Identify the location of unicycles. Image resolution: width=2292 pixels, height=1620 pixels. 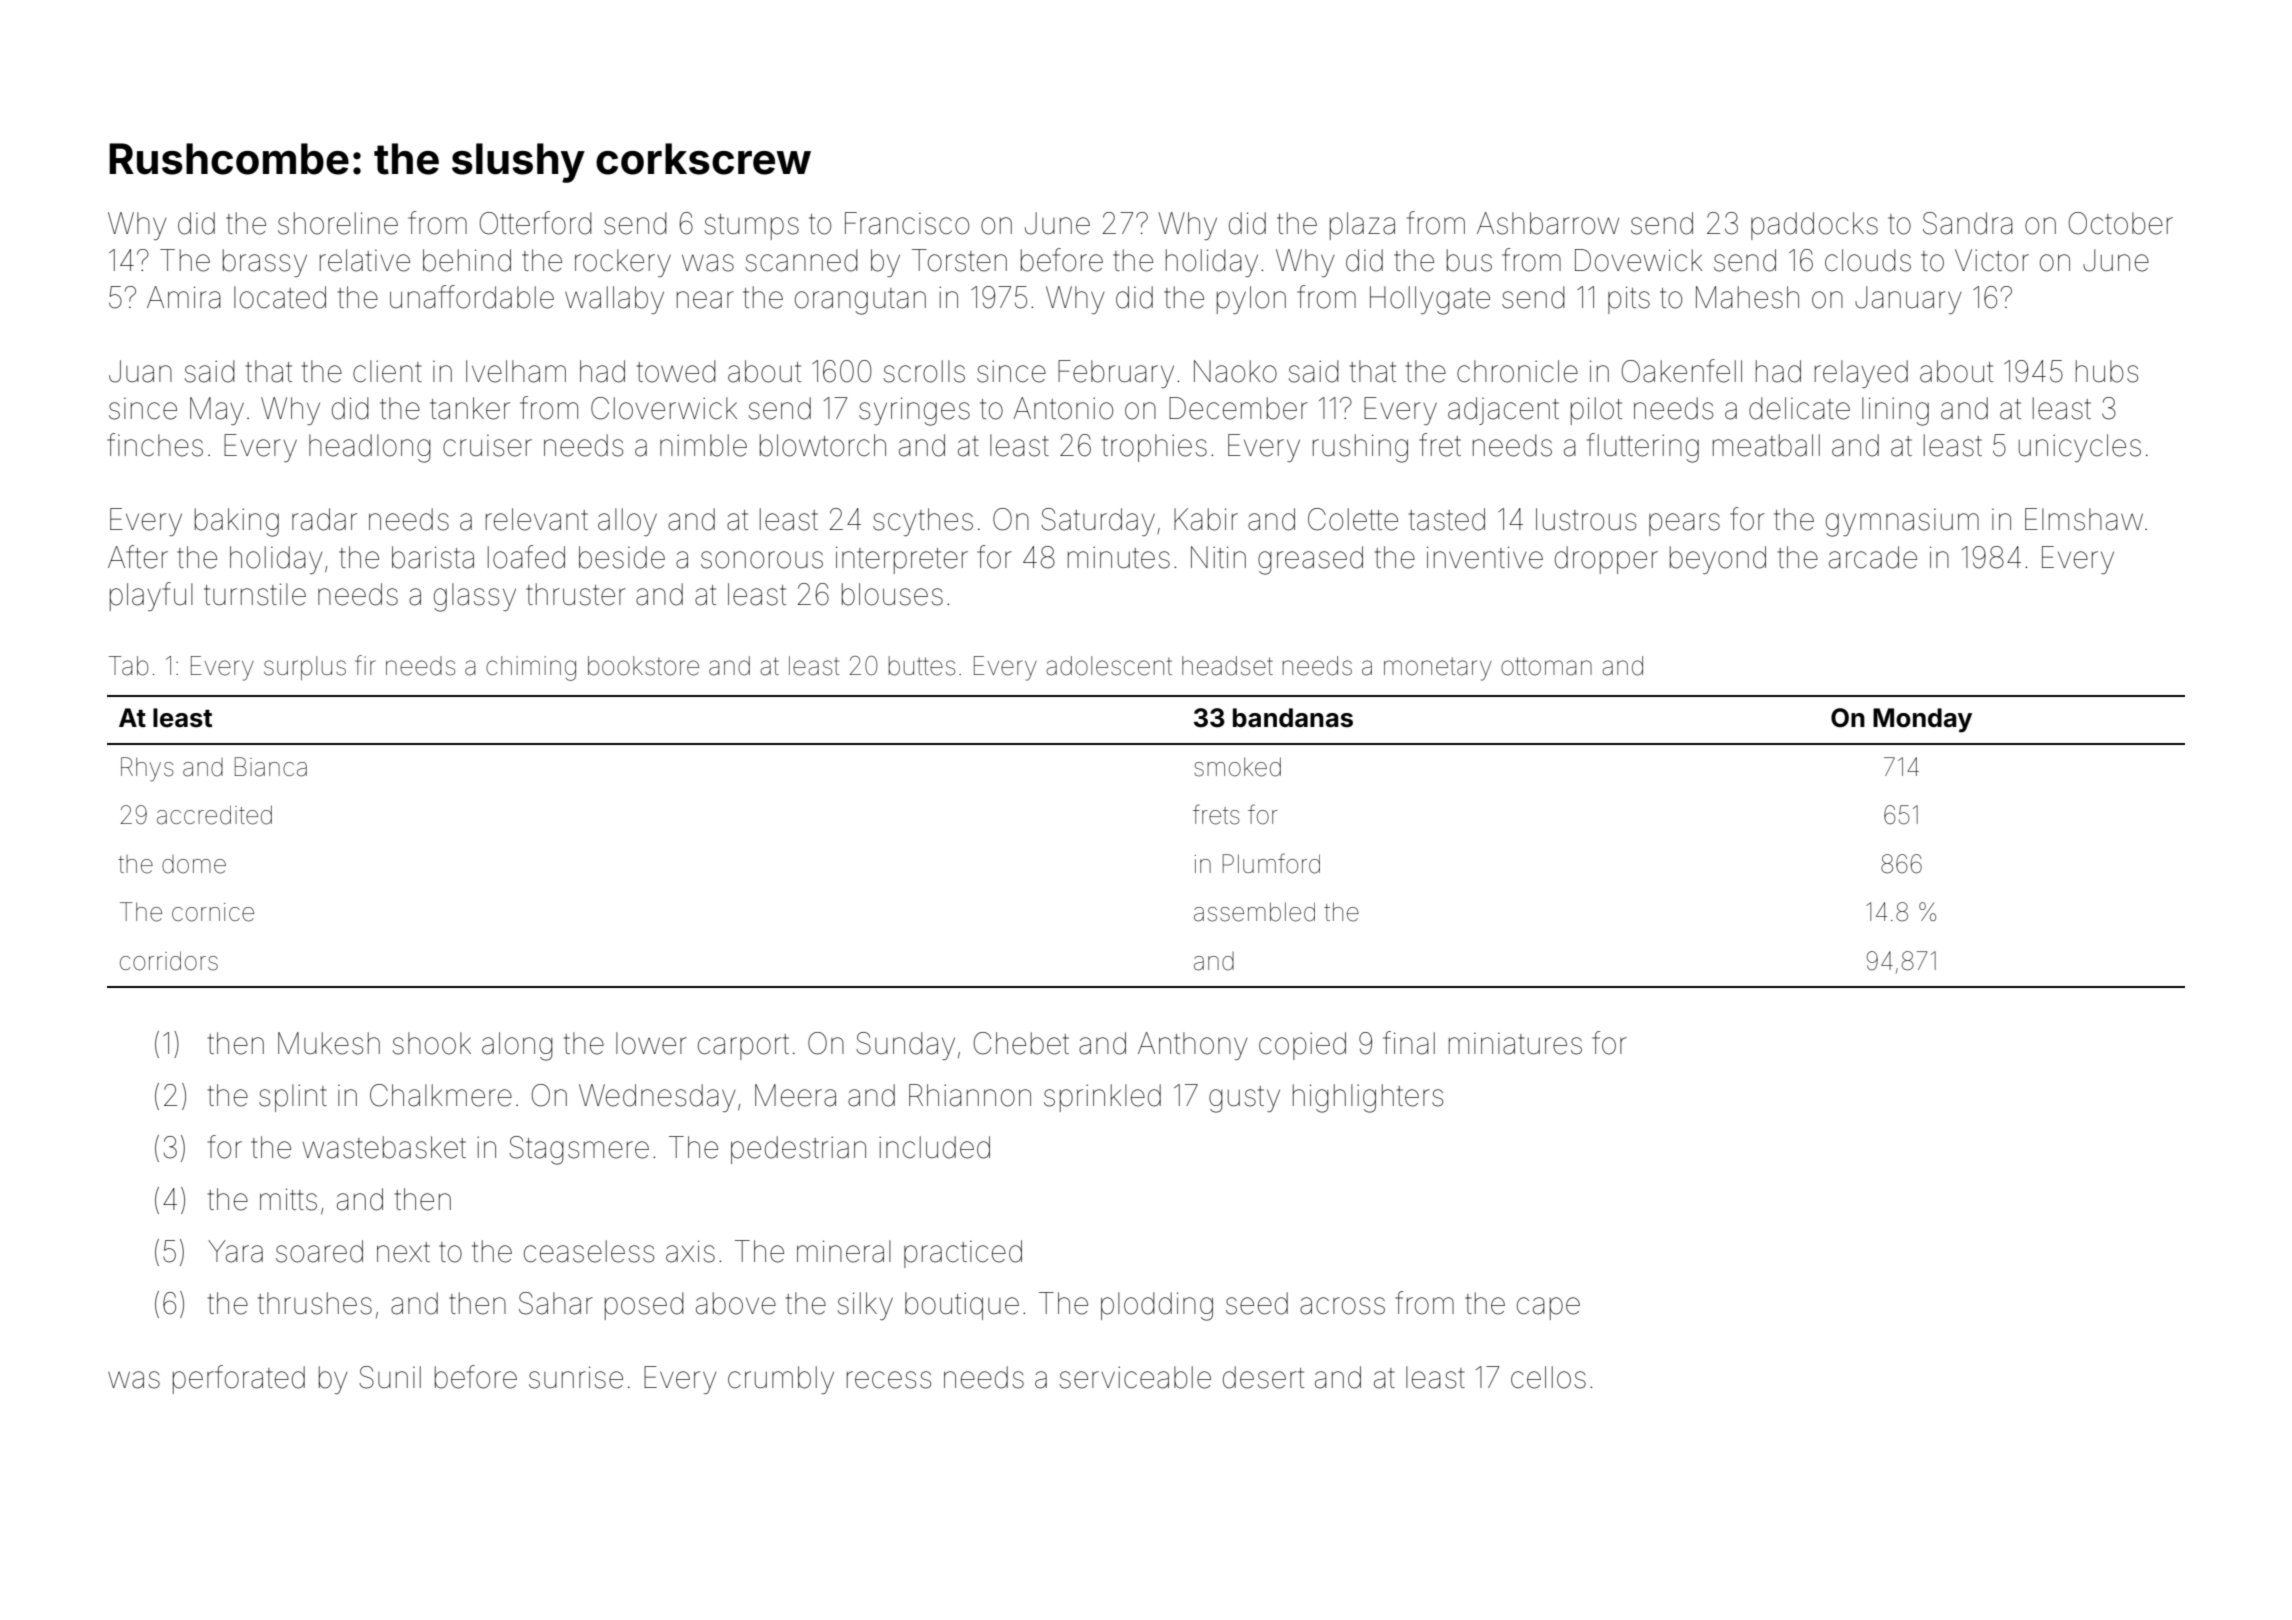
(2080, 448).
